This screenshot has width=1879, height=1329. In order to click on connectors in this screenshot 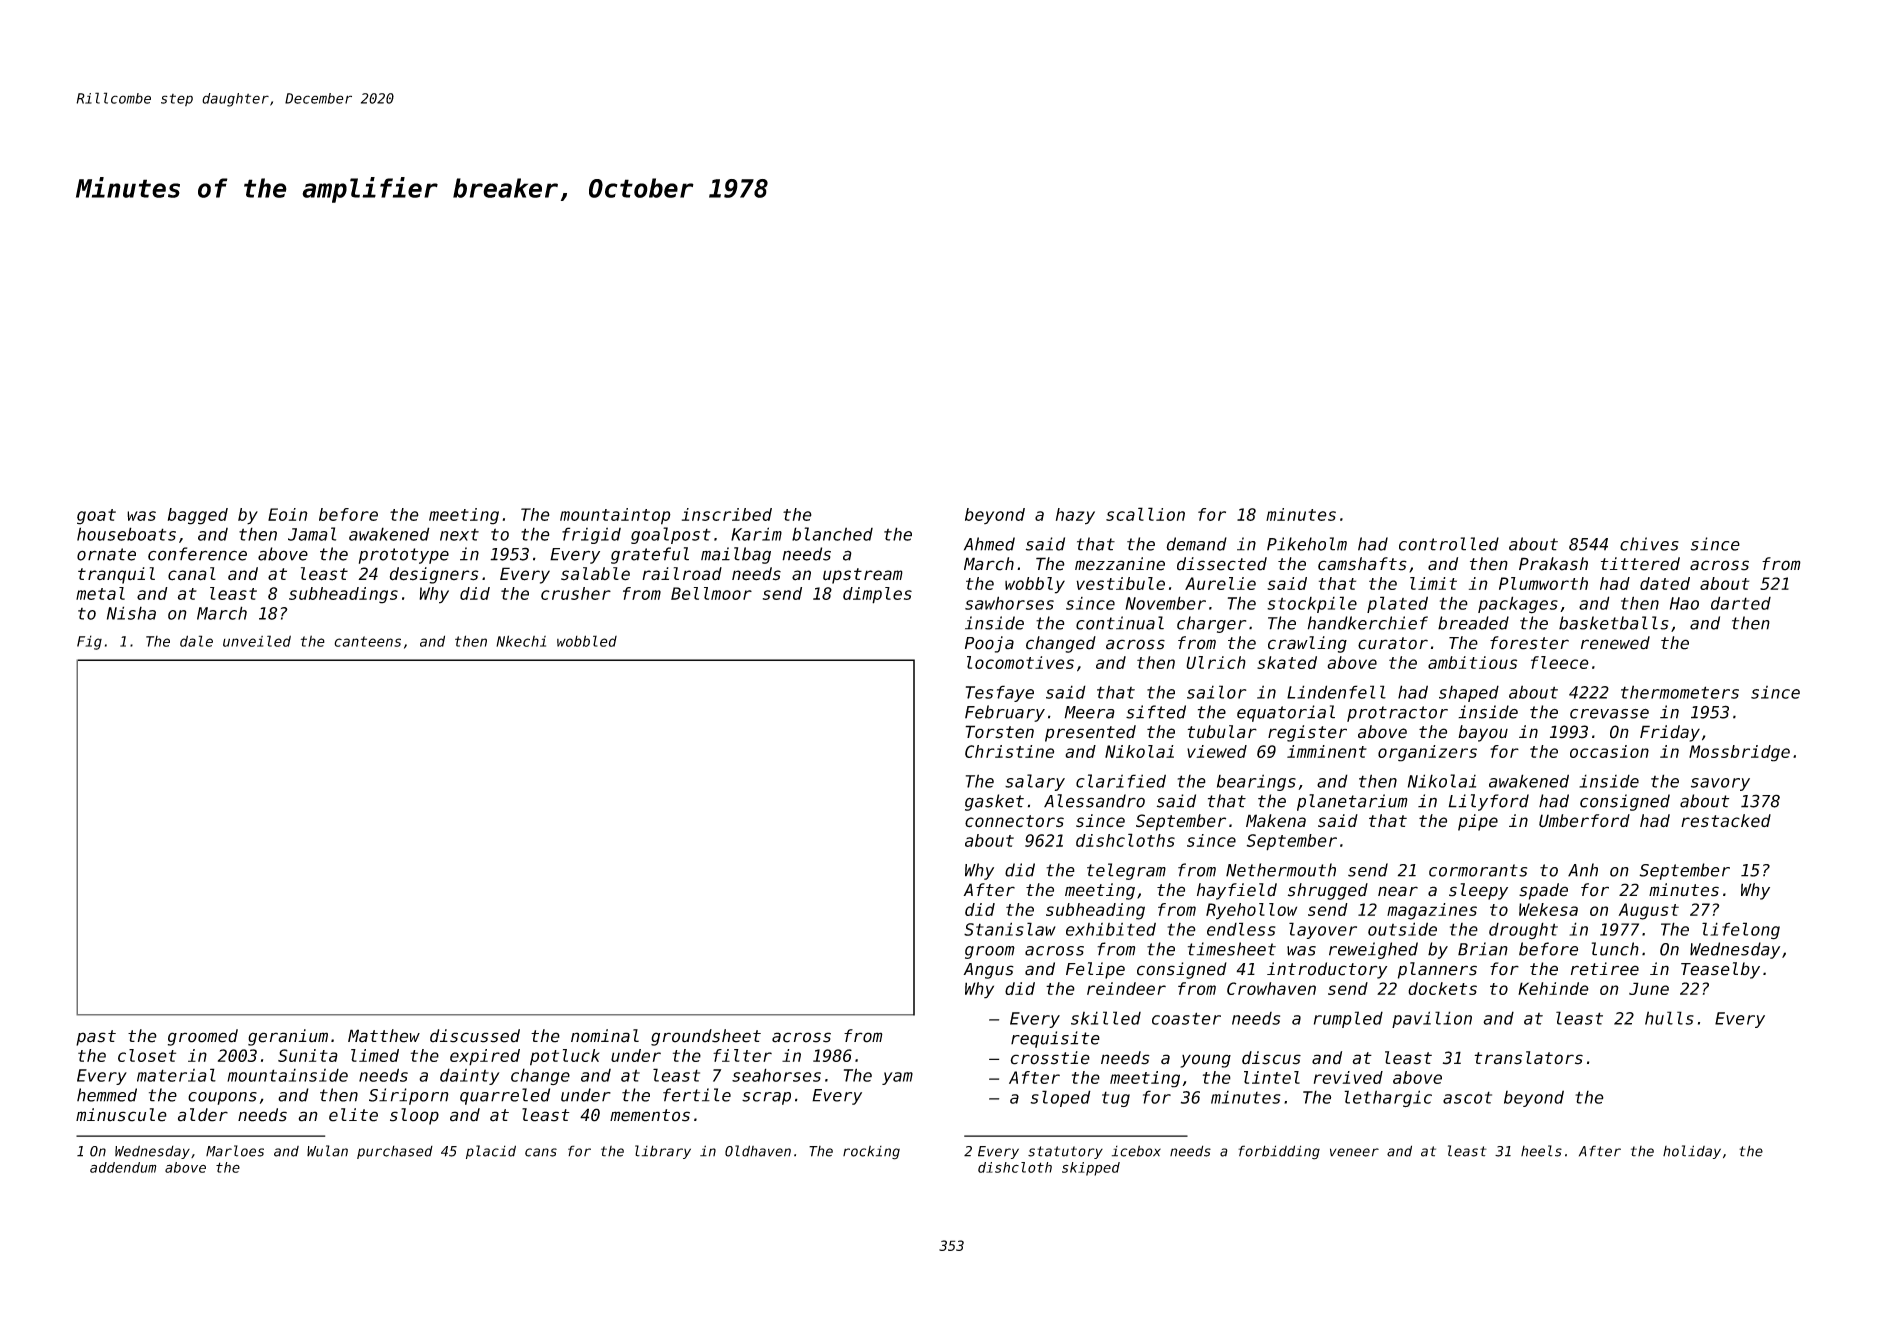, I will do `click(1014, 821)`.
